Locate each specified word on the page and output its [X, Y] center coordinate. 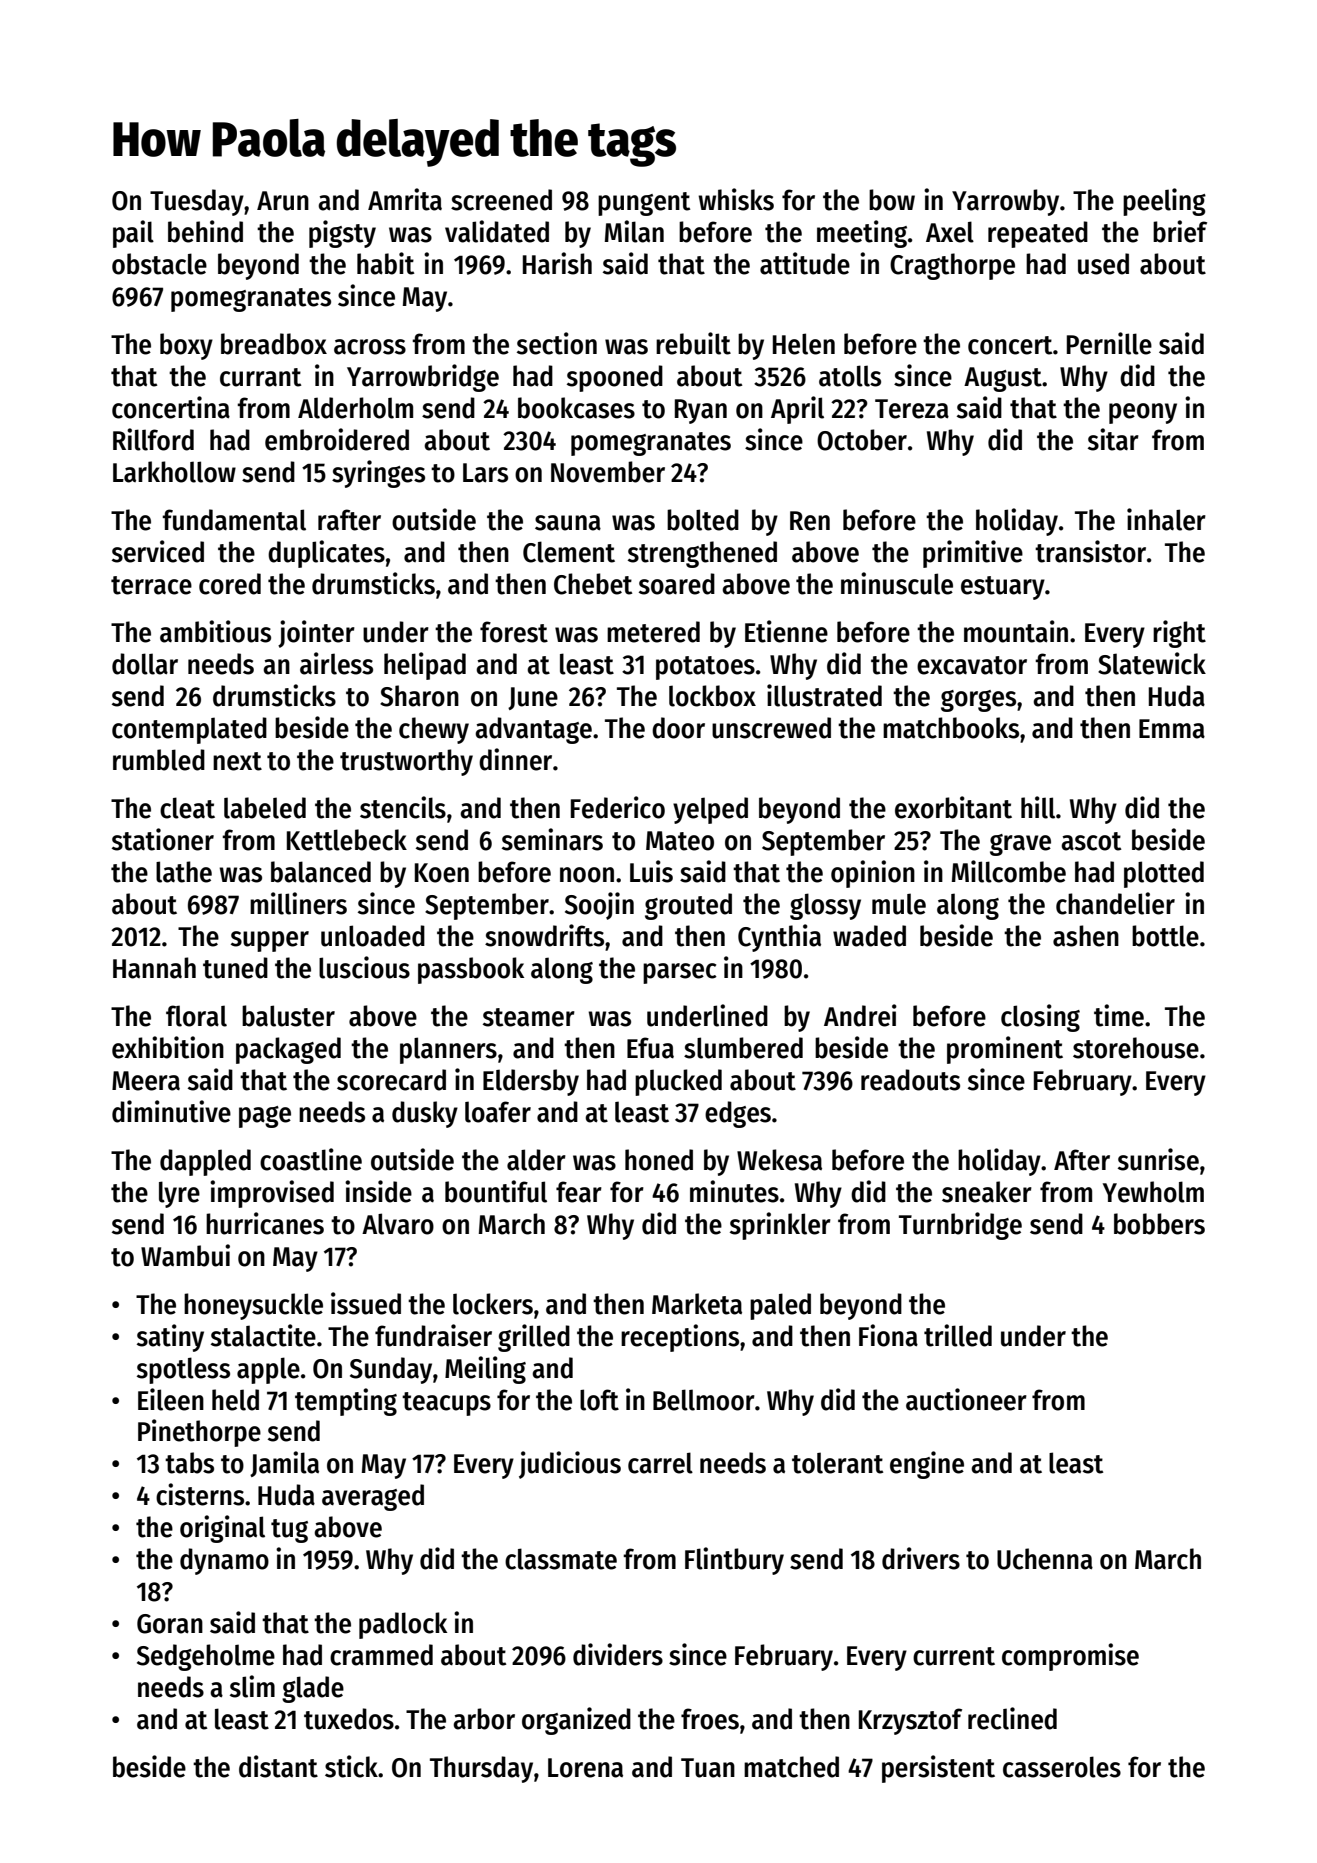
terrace [151, 585]
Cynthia [779, 938]
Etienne [786, 631]
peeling [1164, 202]
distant [278, 1766]
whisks [736, 199]
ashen [1086, 936]
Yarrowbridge [423, 378]
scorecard [391, 1080]
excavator [972, 665]
